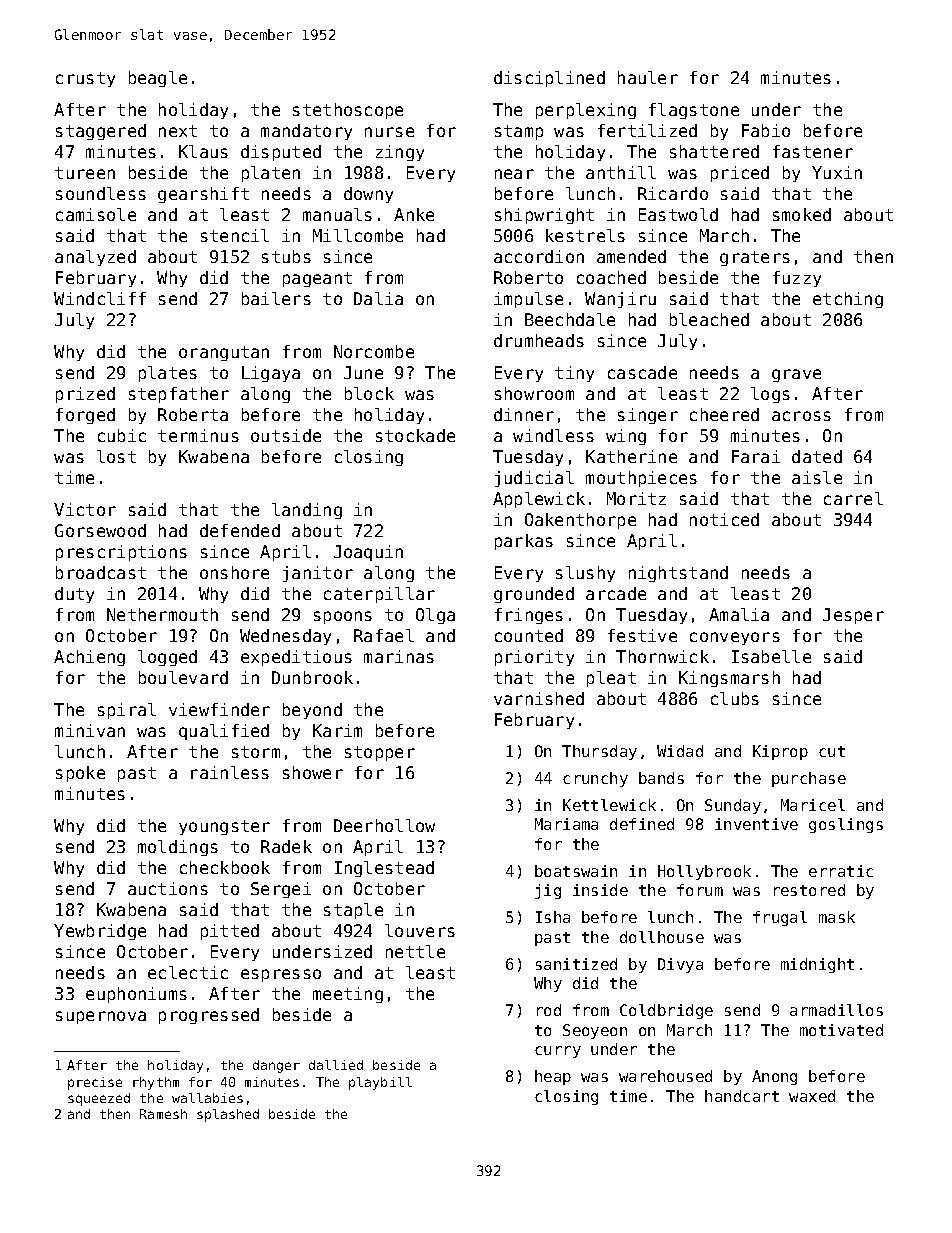 The height and width of the page is (1233, 952). Describe the element at coordinates (801, 416) in the page. I see `across` at that location.
